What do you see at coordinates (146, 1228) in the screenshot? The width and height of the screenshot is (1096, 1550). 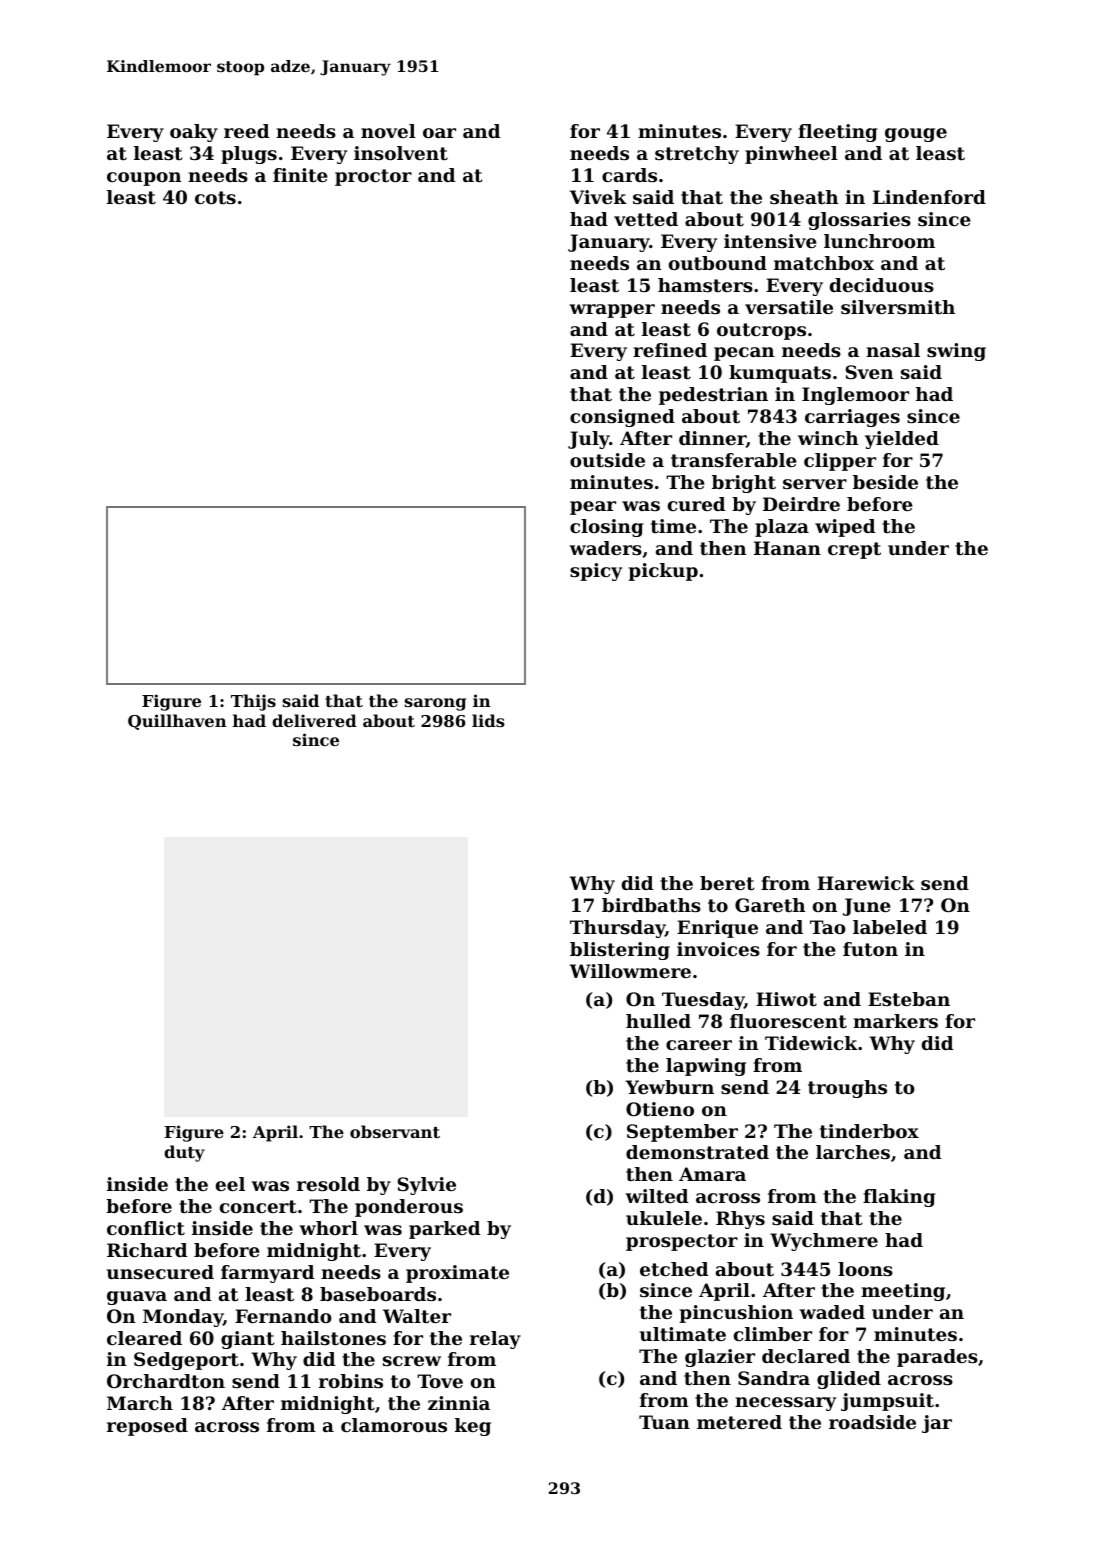 I see `conflict` at bounding box center [146, 1228].
